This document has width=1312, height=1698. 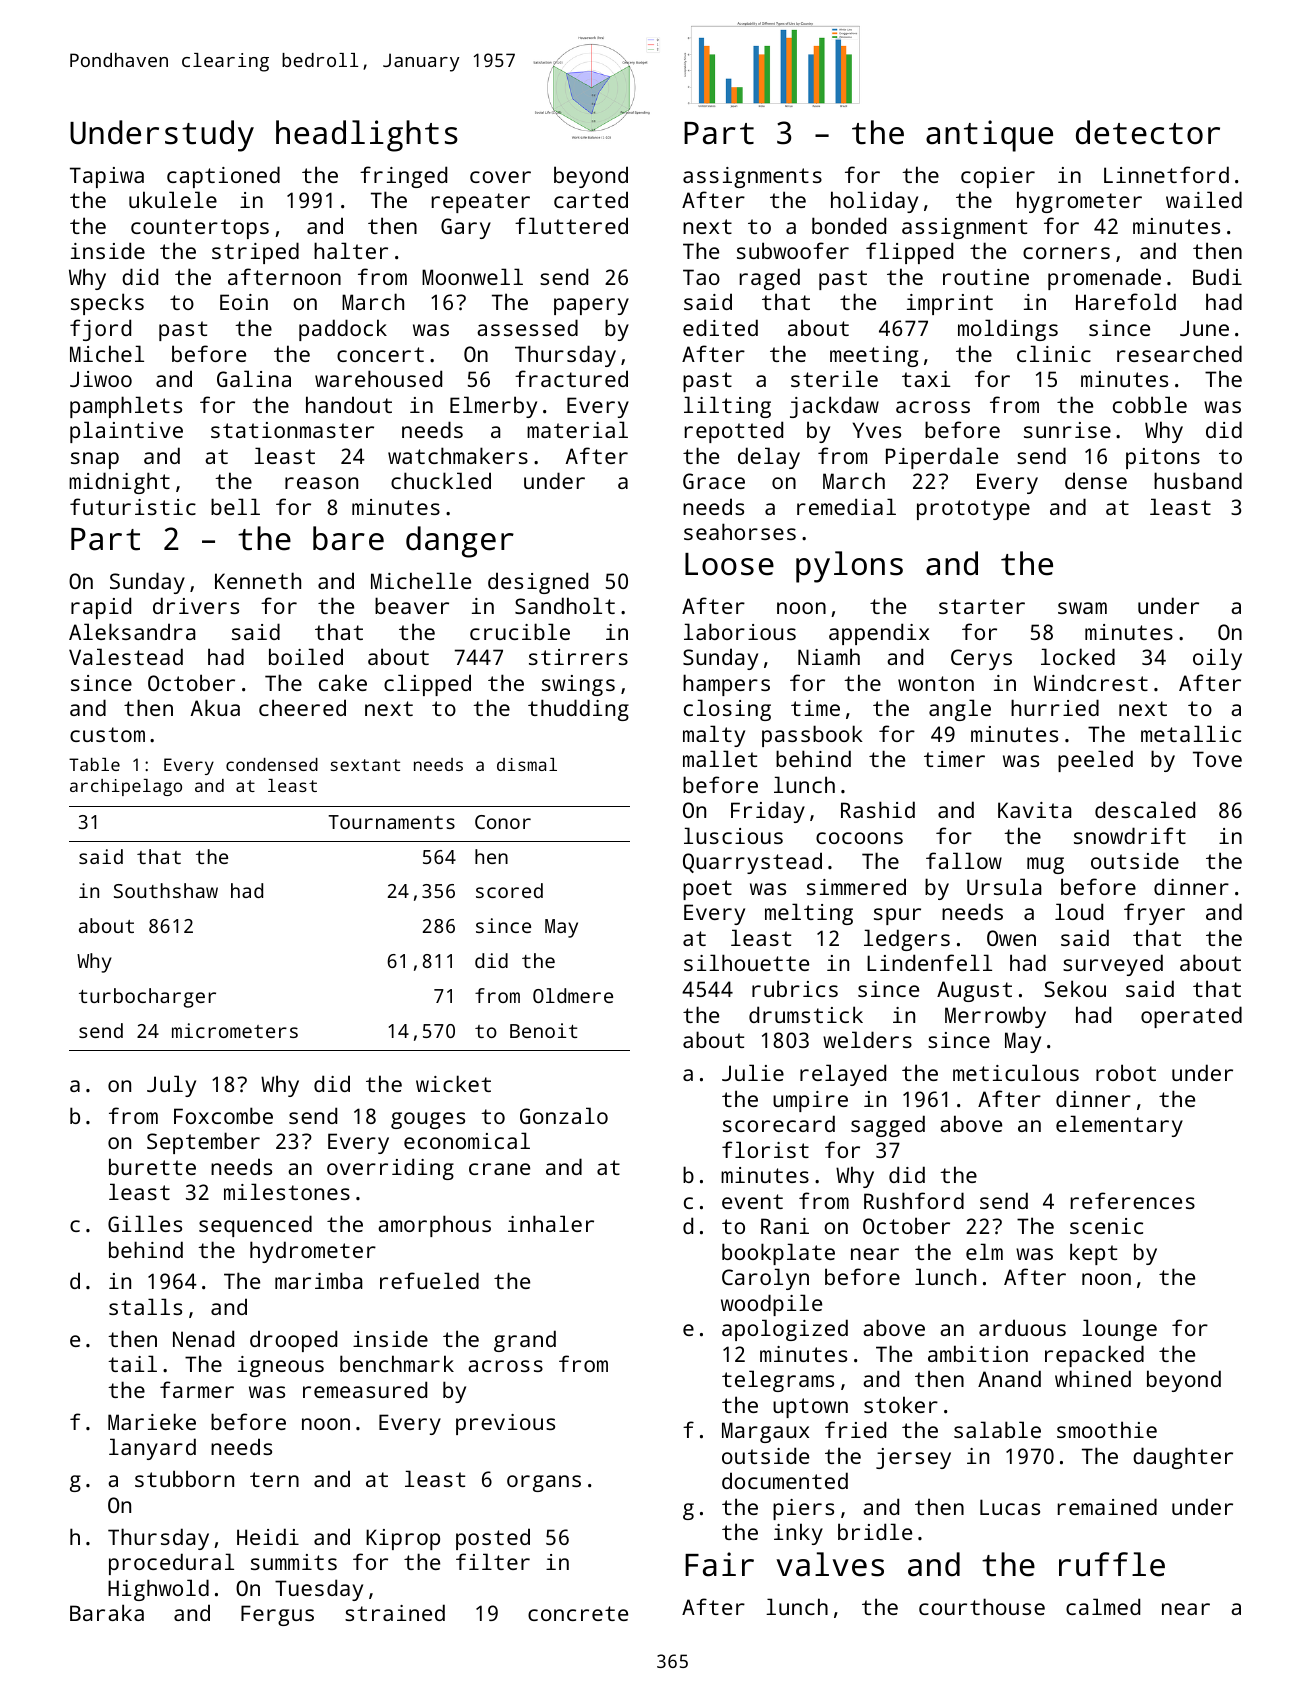 What do you see at coordinates (527, 327) in the document?
I see `assessed` at bounding box center [527, 327].
